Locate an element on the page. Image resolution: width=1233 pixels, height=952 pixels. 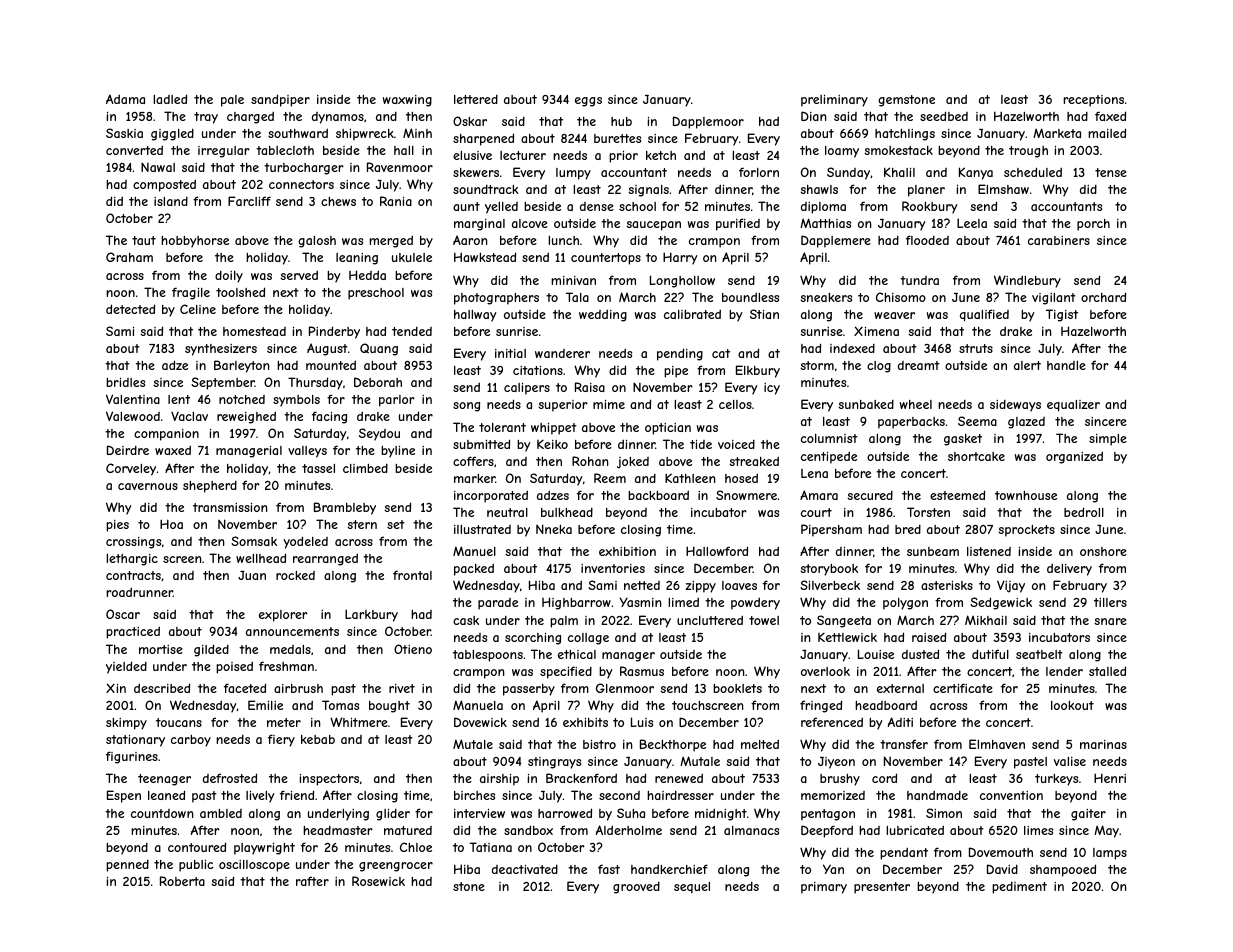
forlorn is located at coordinates (759, 172).
